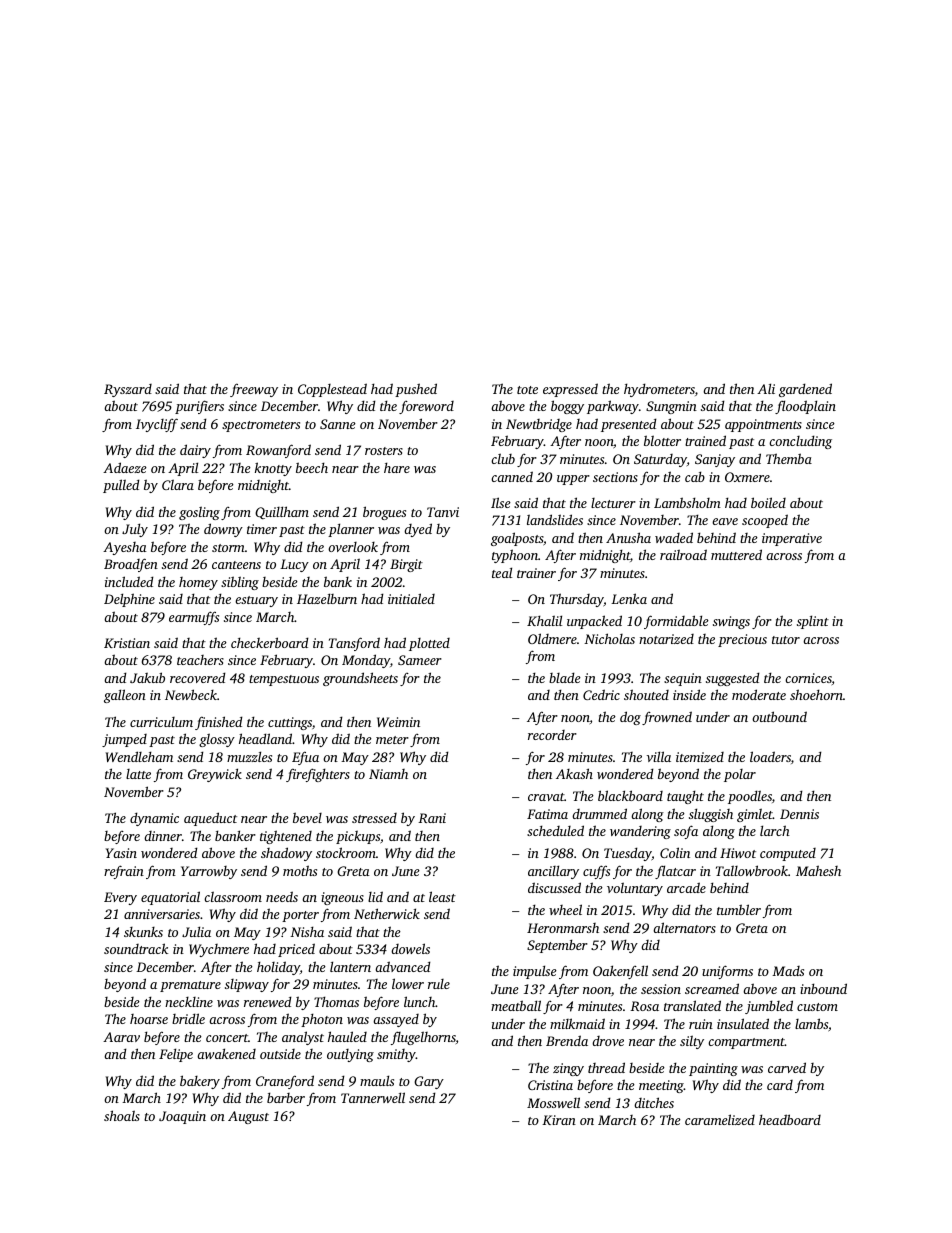  What do you see at coordinates (219, 723) in the image?
I see `finished` at bounding box center [219, 723].
